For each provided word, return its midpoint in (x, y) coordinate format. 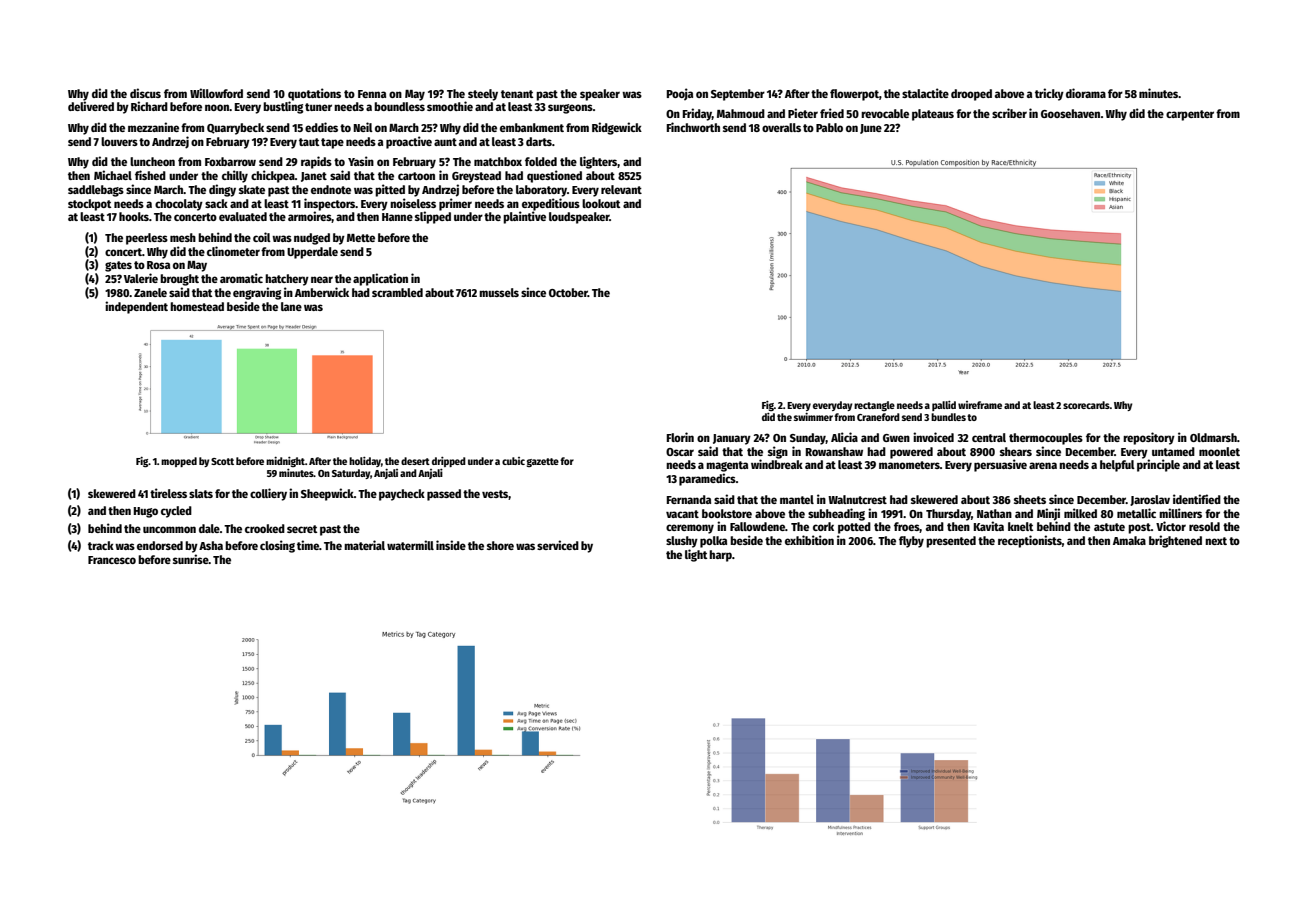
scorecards (1086, 405)
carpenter (1190, 115)
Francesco (112, 560)
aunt (445, 142)
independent (136, 307)
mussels (499, 292)
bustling (283, 107)
